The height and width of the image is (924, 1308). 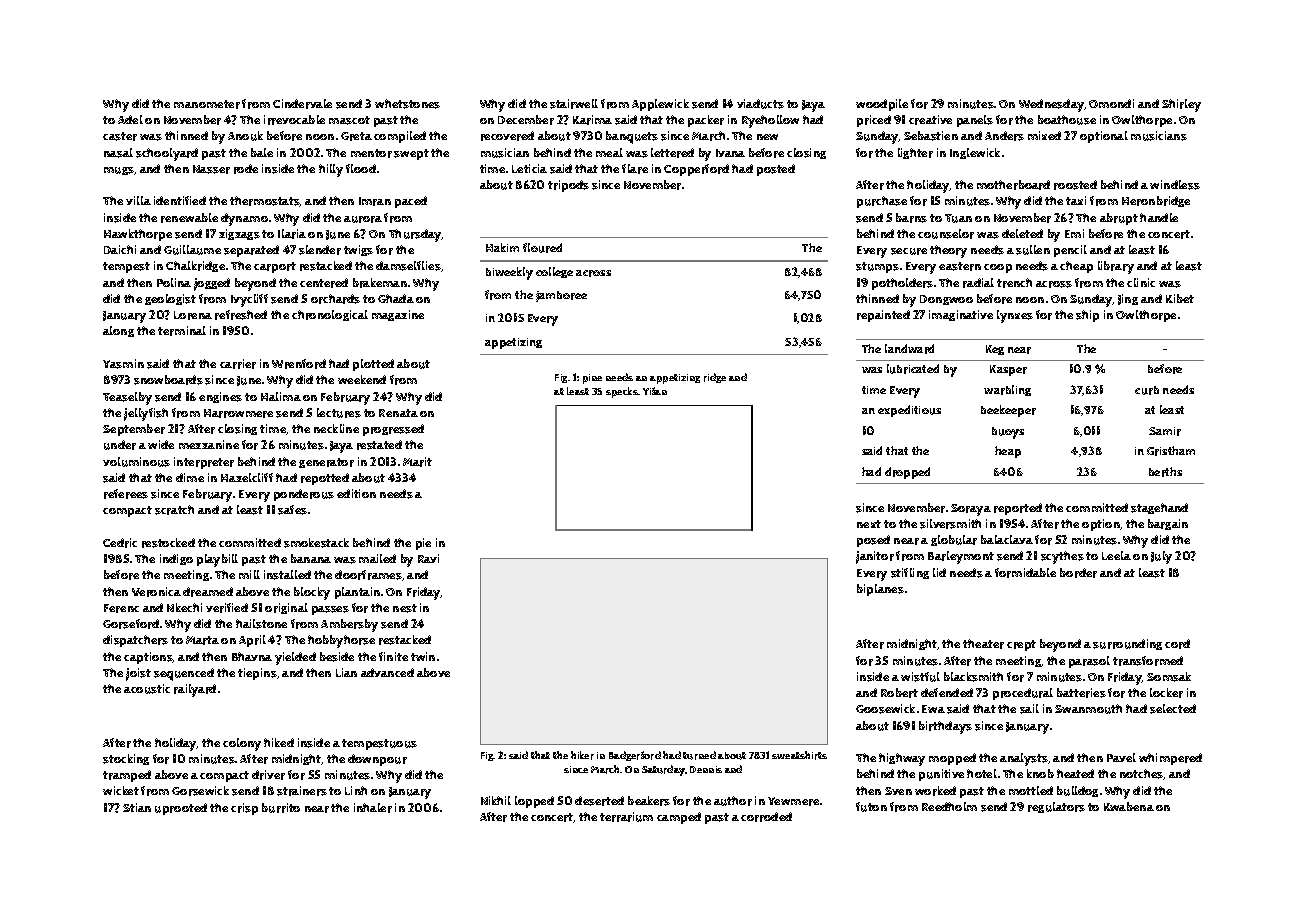 What do you see at coordinates (947, 692) in the image?
I see `defended` at bounding box center [947, 692].
